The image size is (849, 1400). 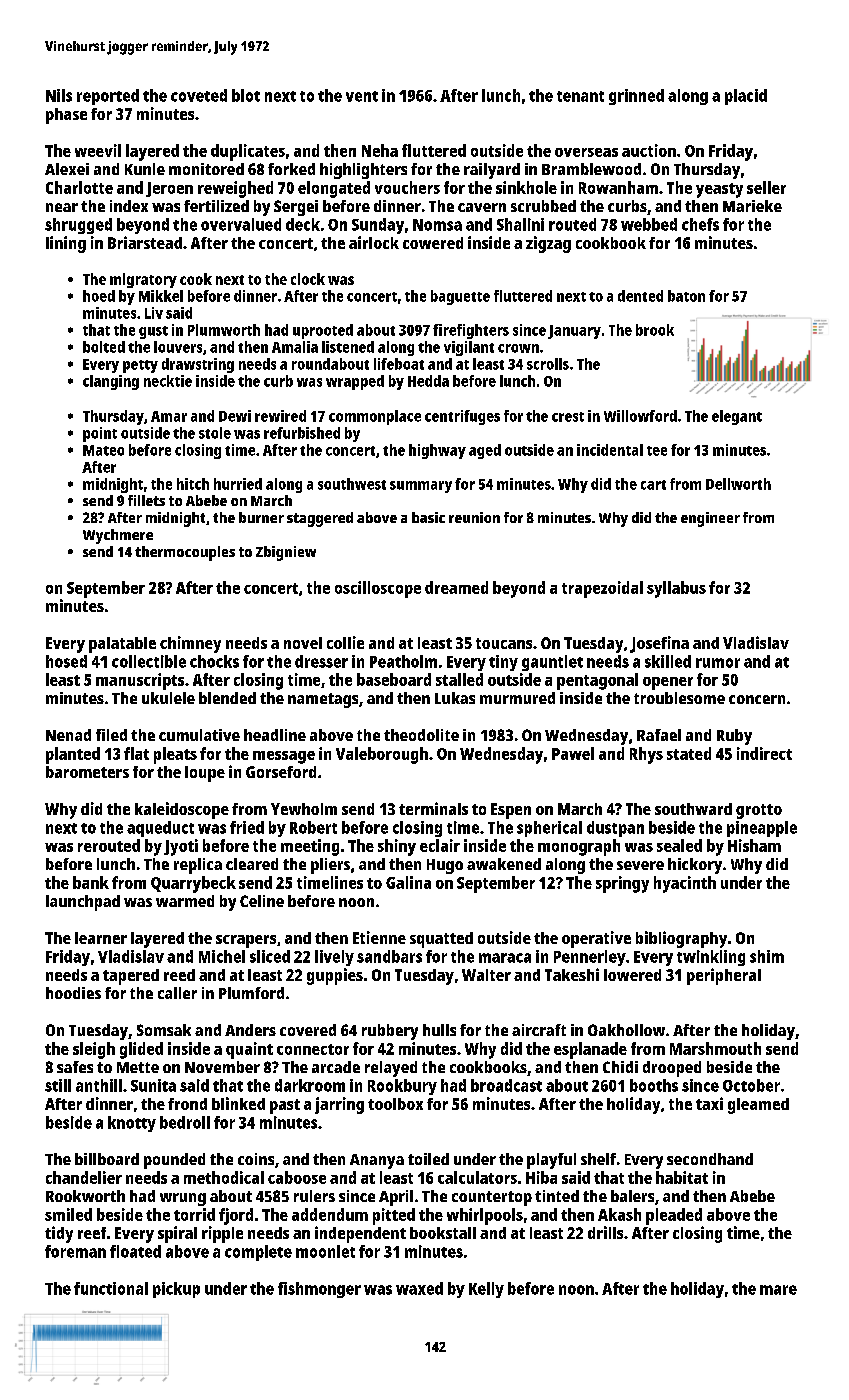 I want to click on Plumworth, so click(x=224, y=330).
